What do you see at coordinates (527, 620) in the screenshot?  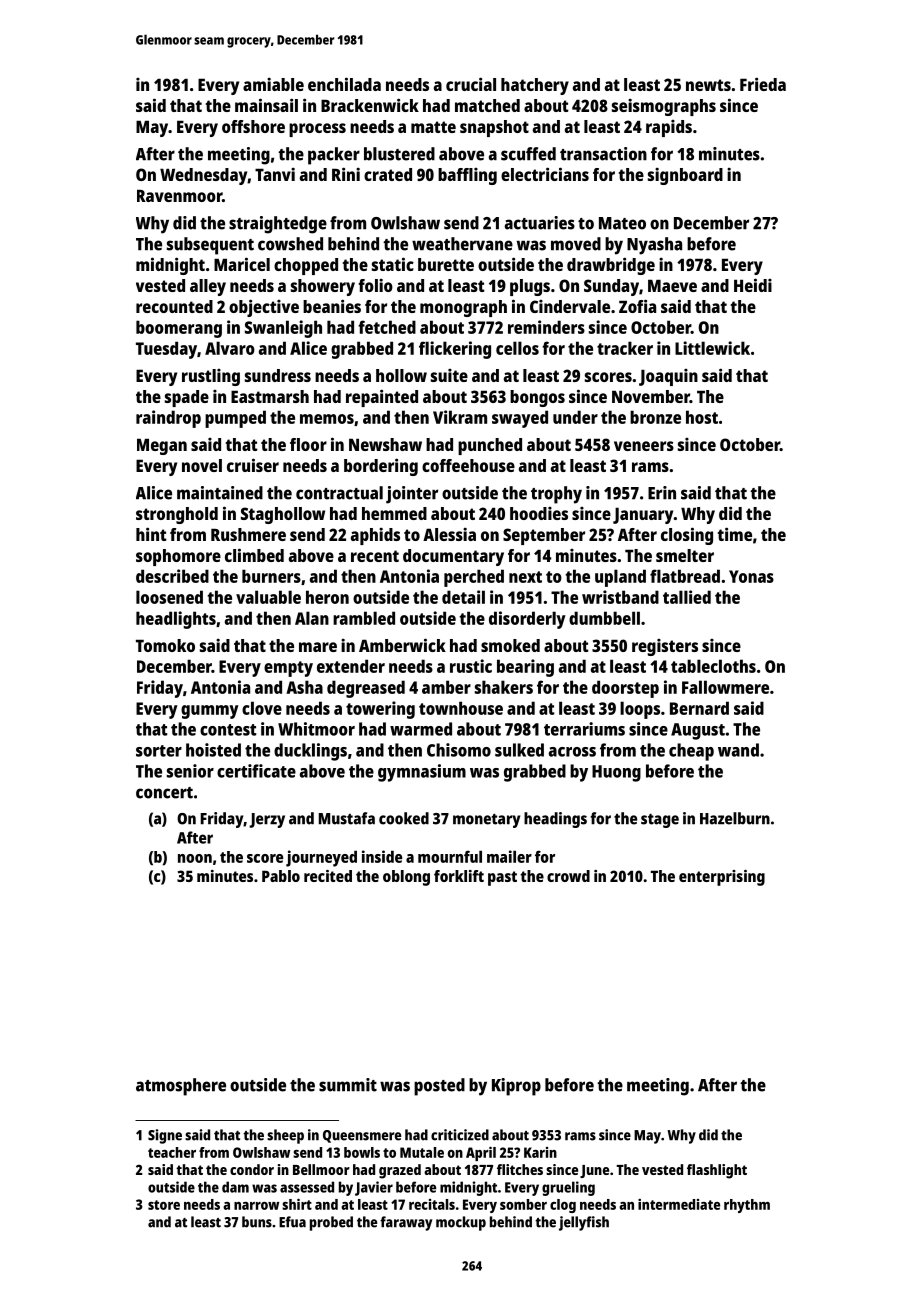 I see `disorderly` at bounding box center [527, 620].
